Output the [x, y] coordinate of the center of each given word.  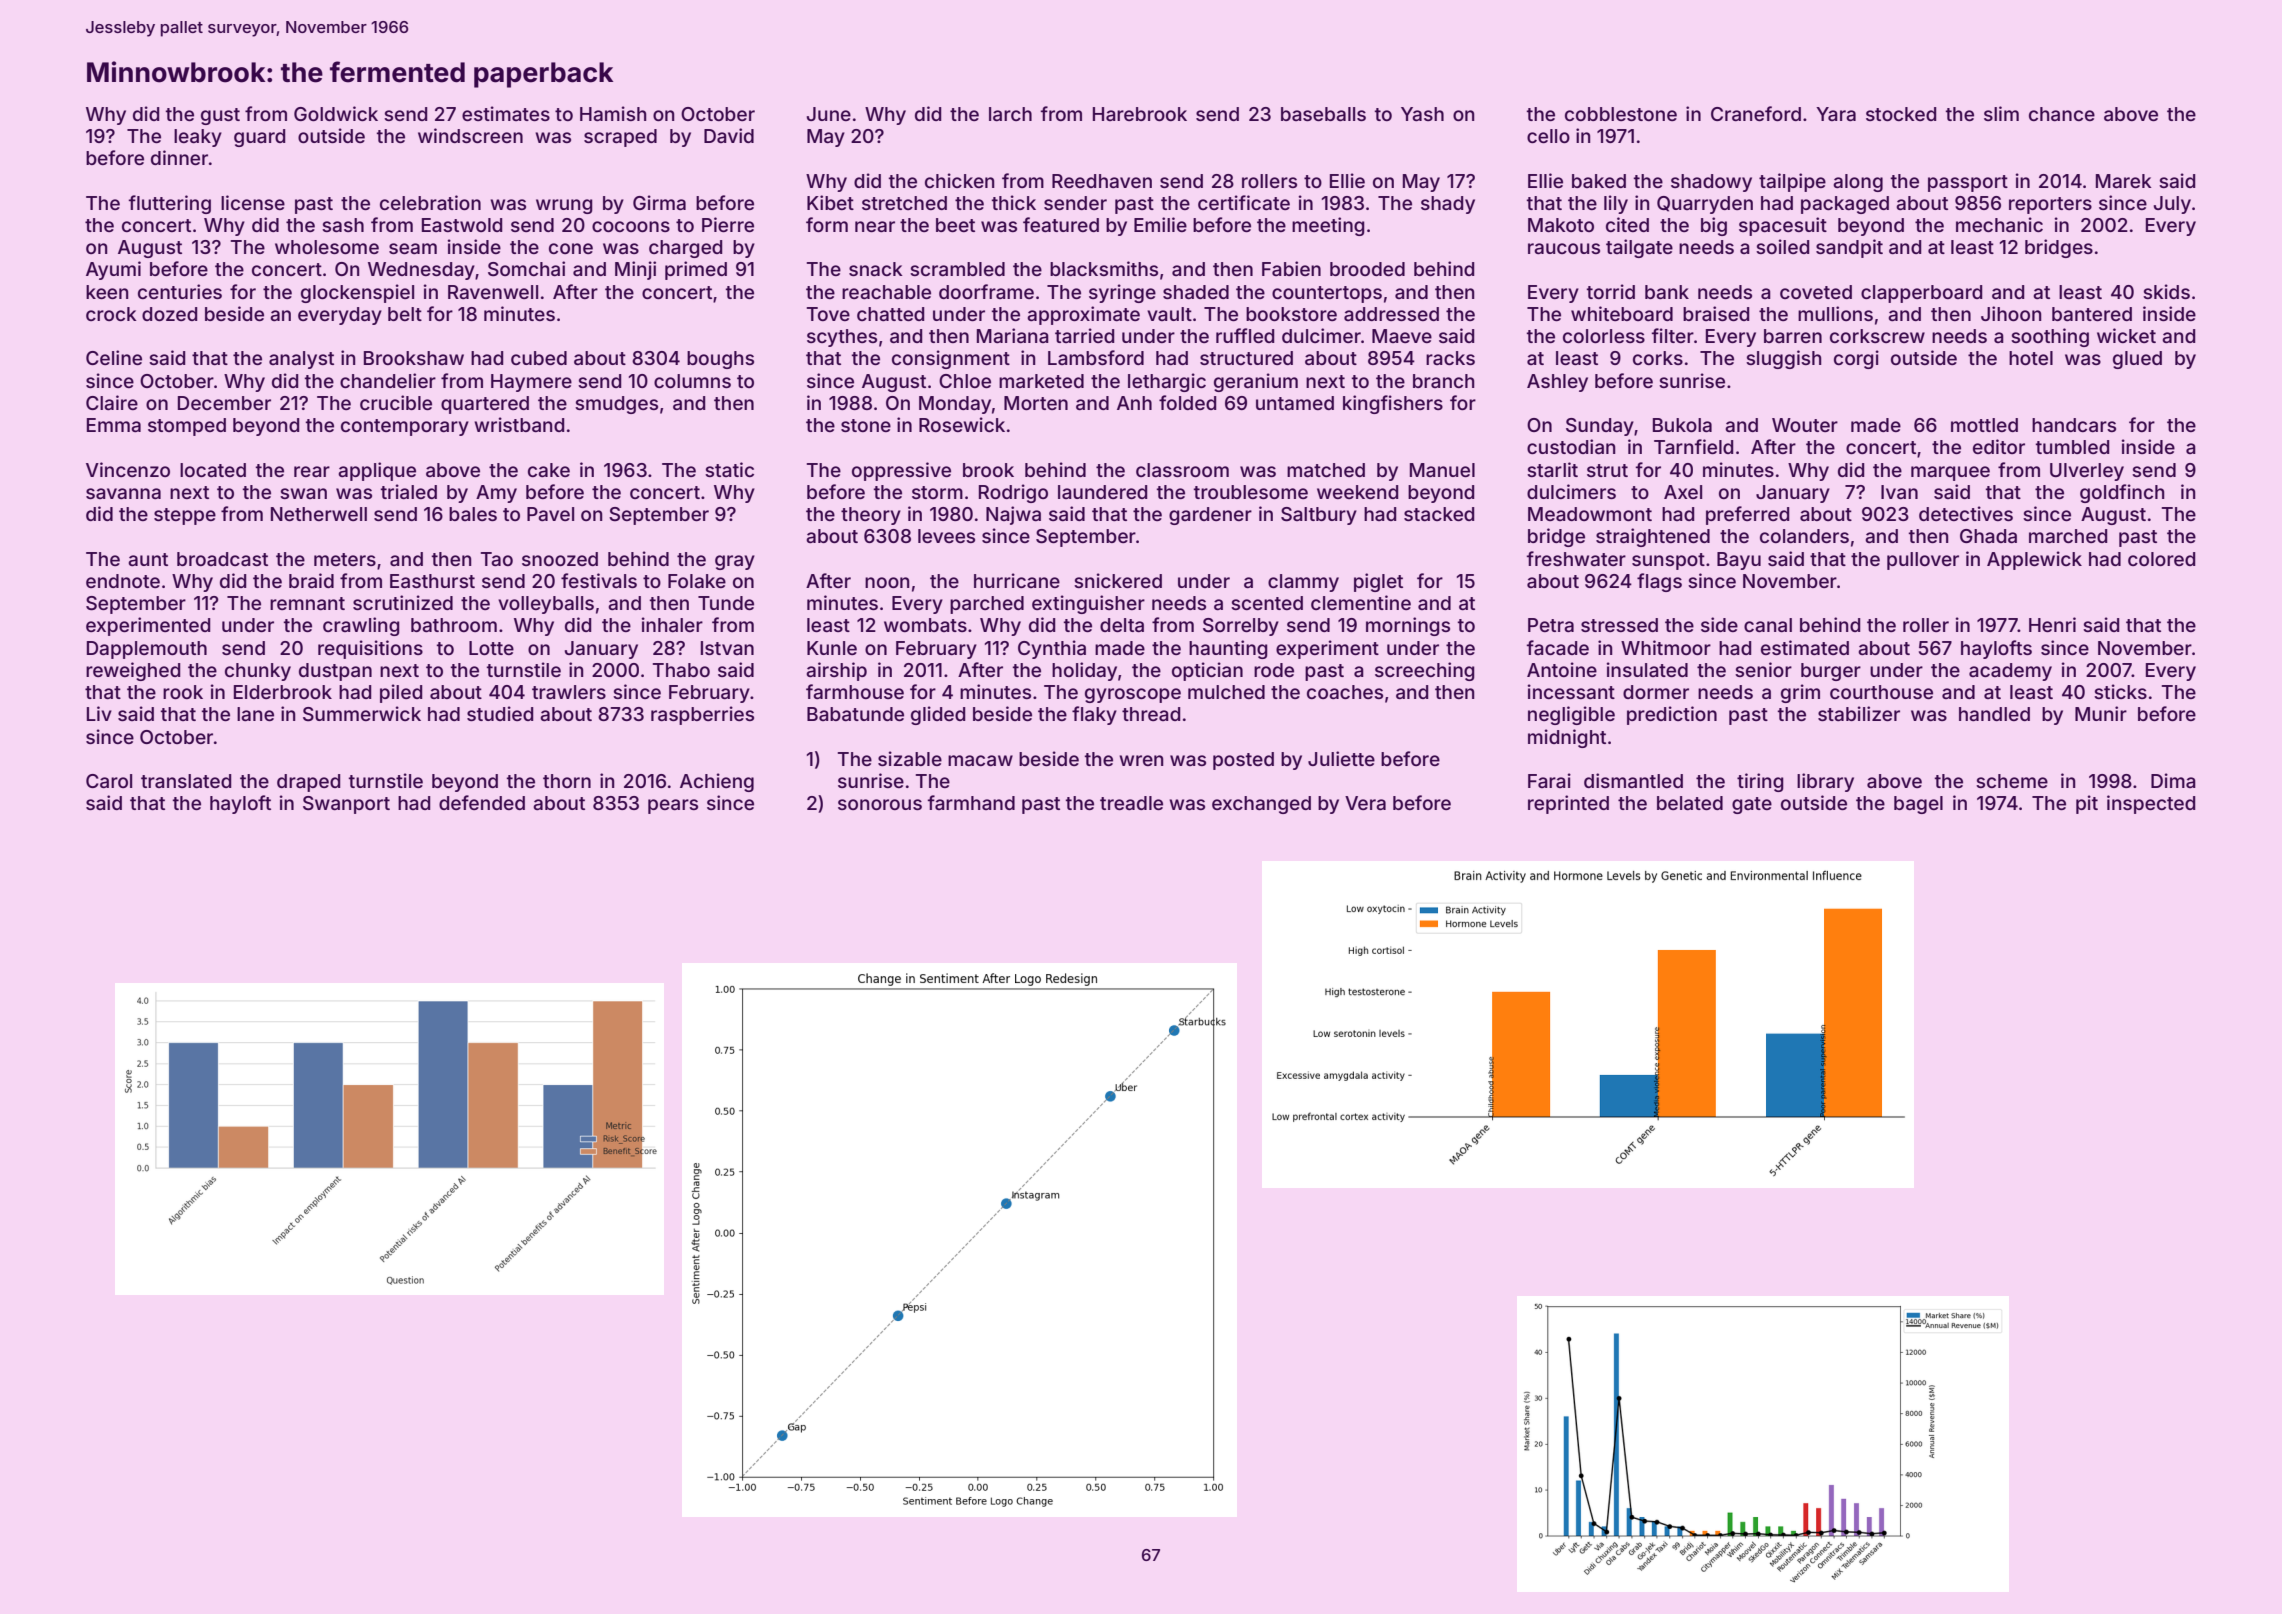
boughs [720, 360]
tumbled [2072, 447]
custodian [1571, 446]
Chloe [965, 381]
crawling [361, 626]
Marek [2124, 181]
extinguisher [1088, 604]
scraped [620, 138]
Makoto [1561, 225]
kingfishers [1393, 404]
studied [500, 713]
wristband [519, 424]
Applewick [2034, 560]
